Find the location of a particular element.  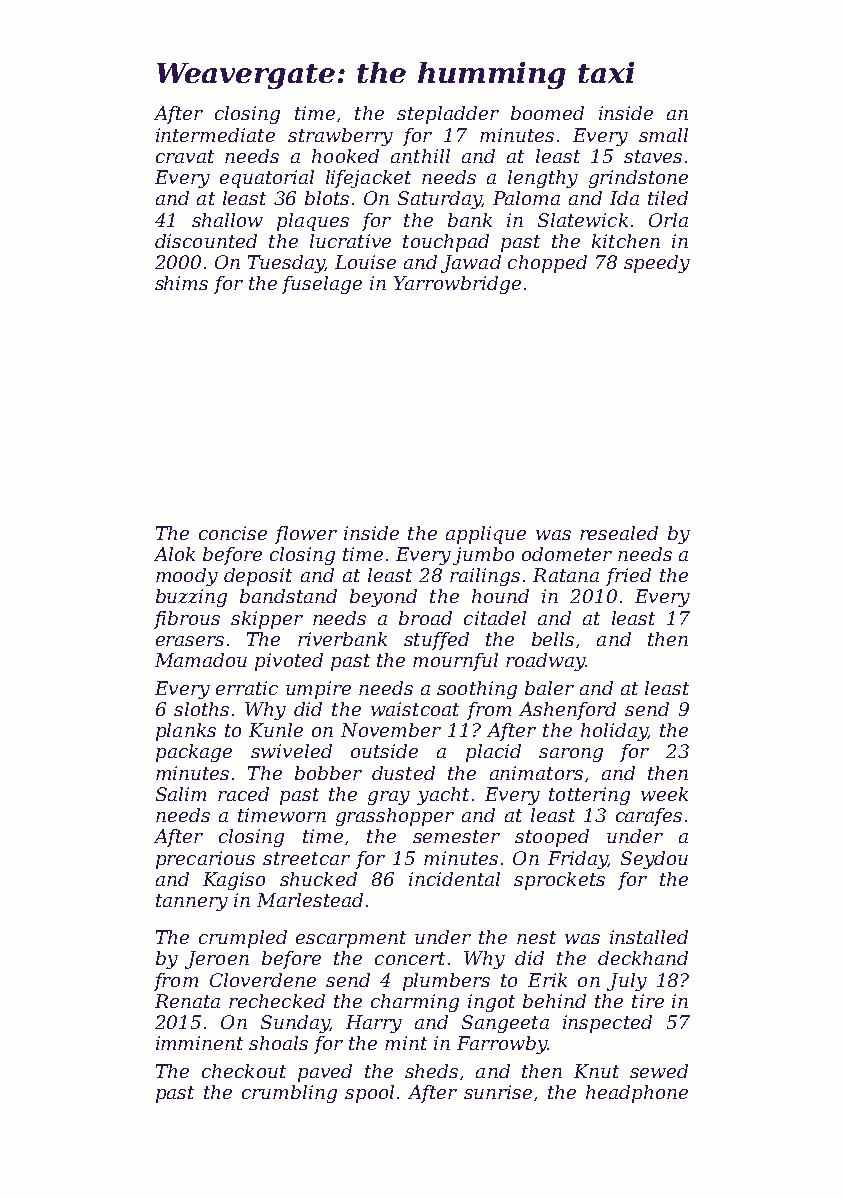

gray is located at coordinates (389, 798).
